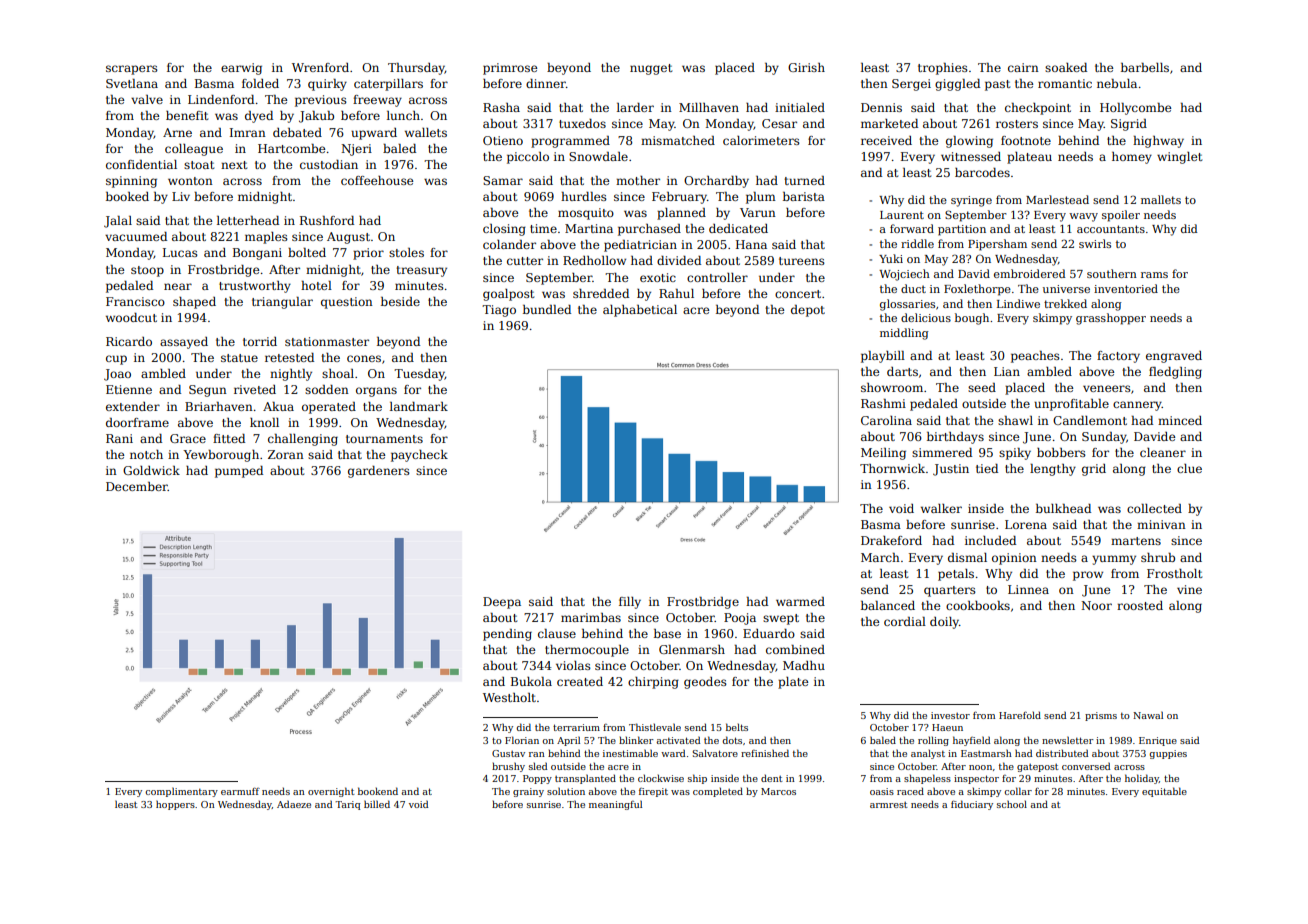 The height and width of the screenshot is (924, 1308). I want to click on barbells, so click(1145, 67).
